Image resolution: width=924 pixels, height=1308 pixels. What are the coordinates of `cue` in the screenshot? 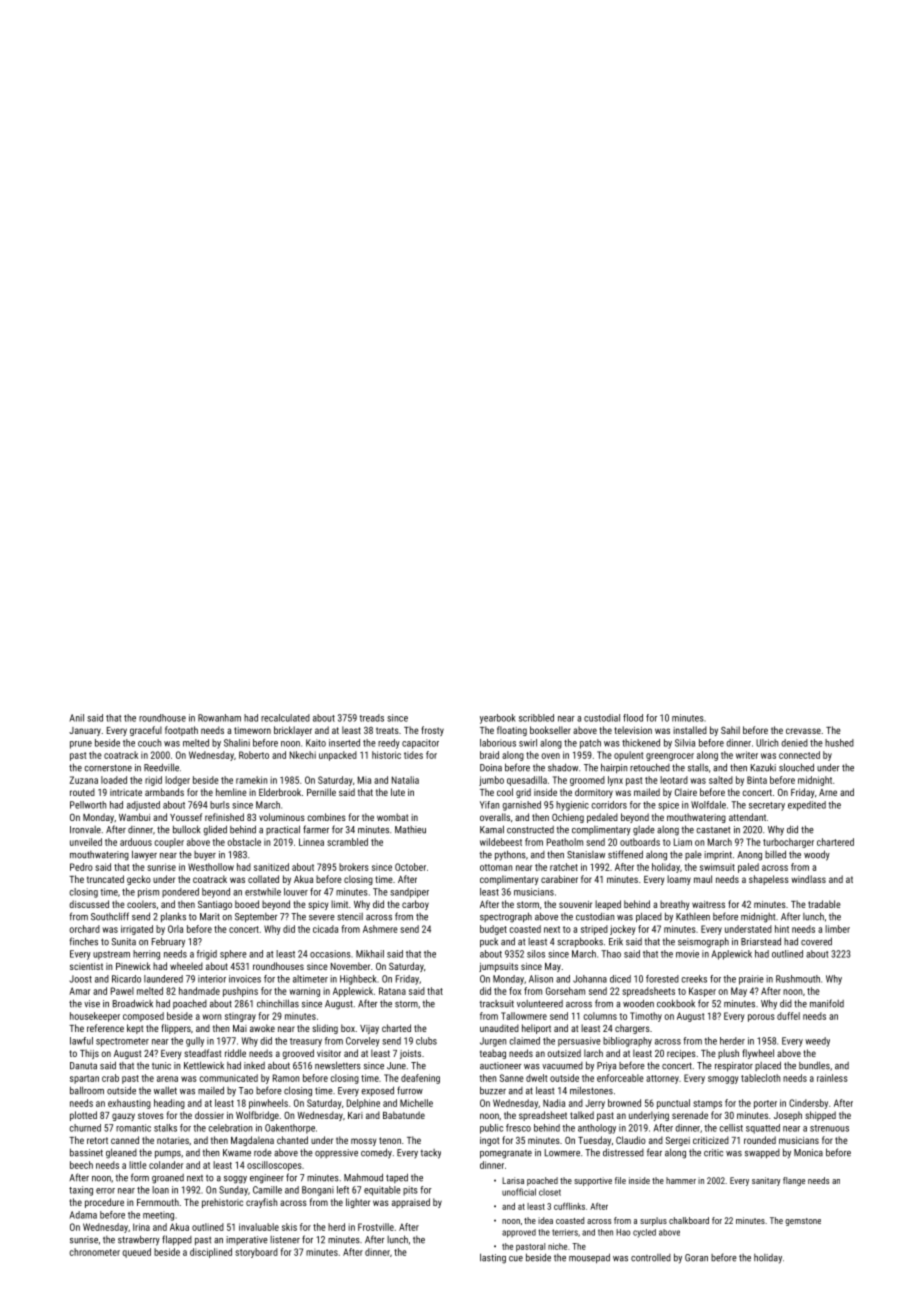 It's located at (516, 1259).
